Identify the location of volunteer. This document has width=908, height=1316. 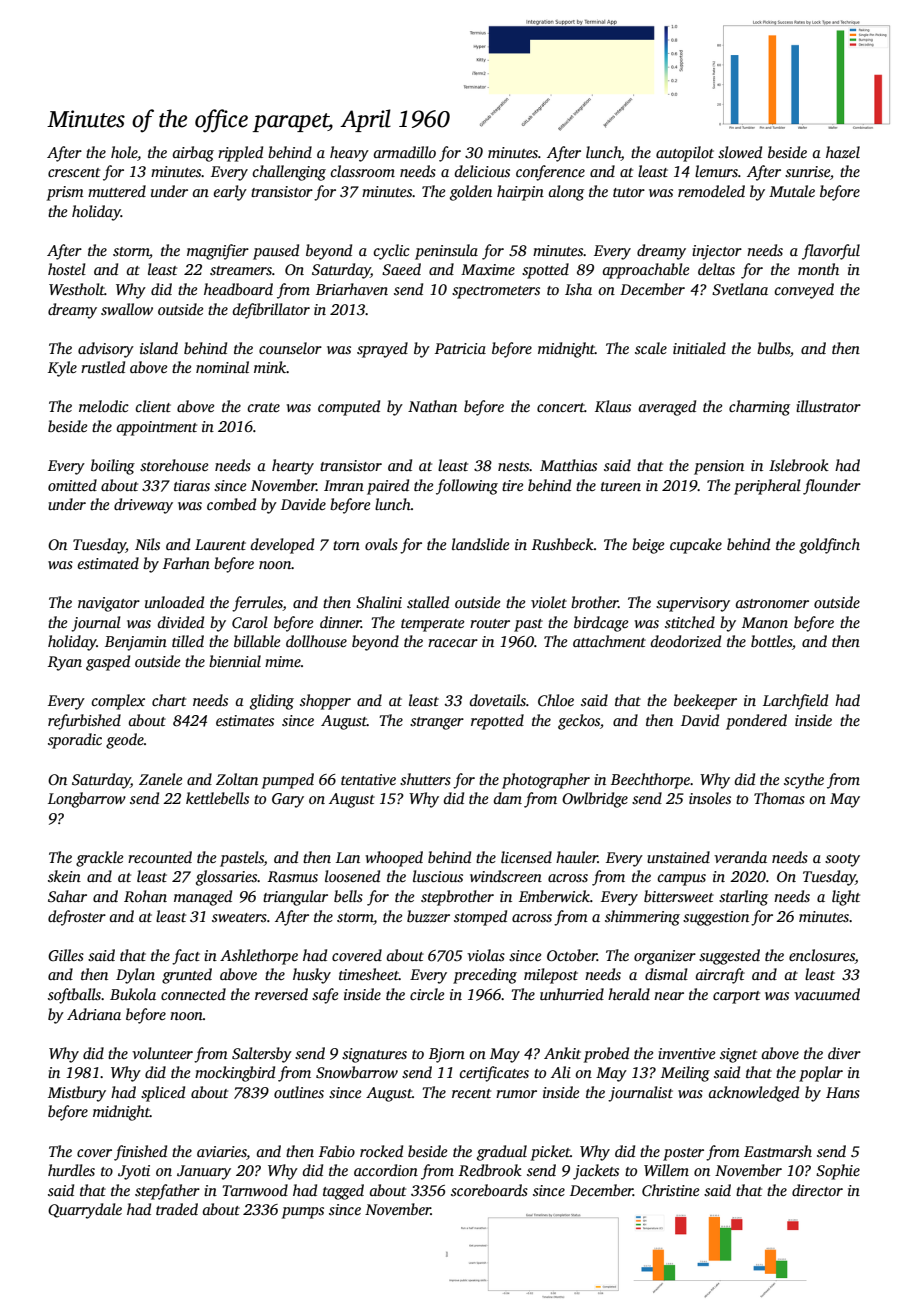
(162, 1053).
